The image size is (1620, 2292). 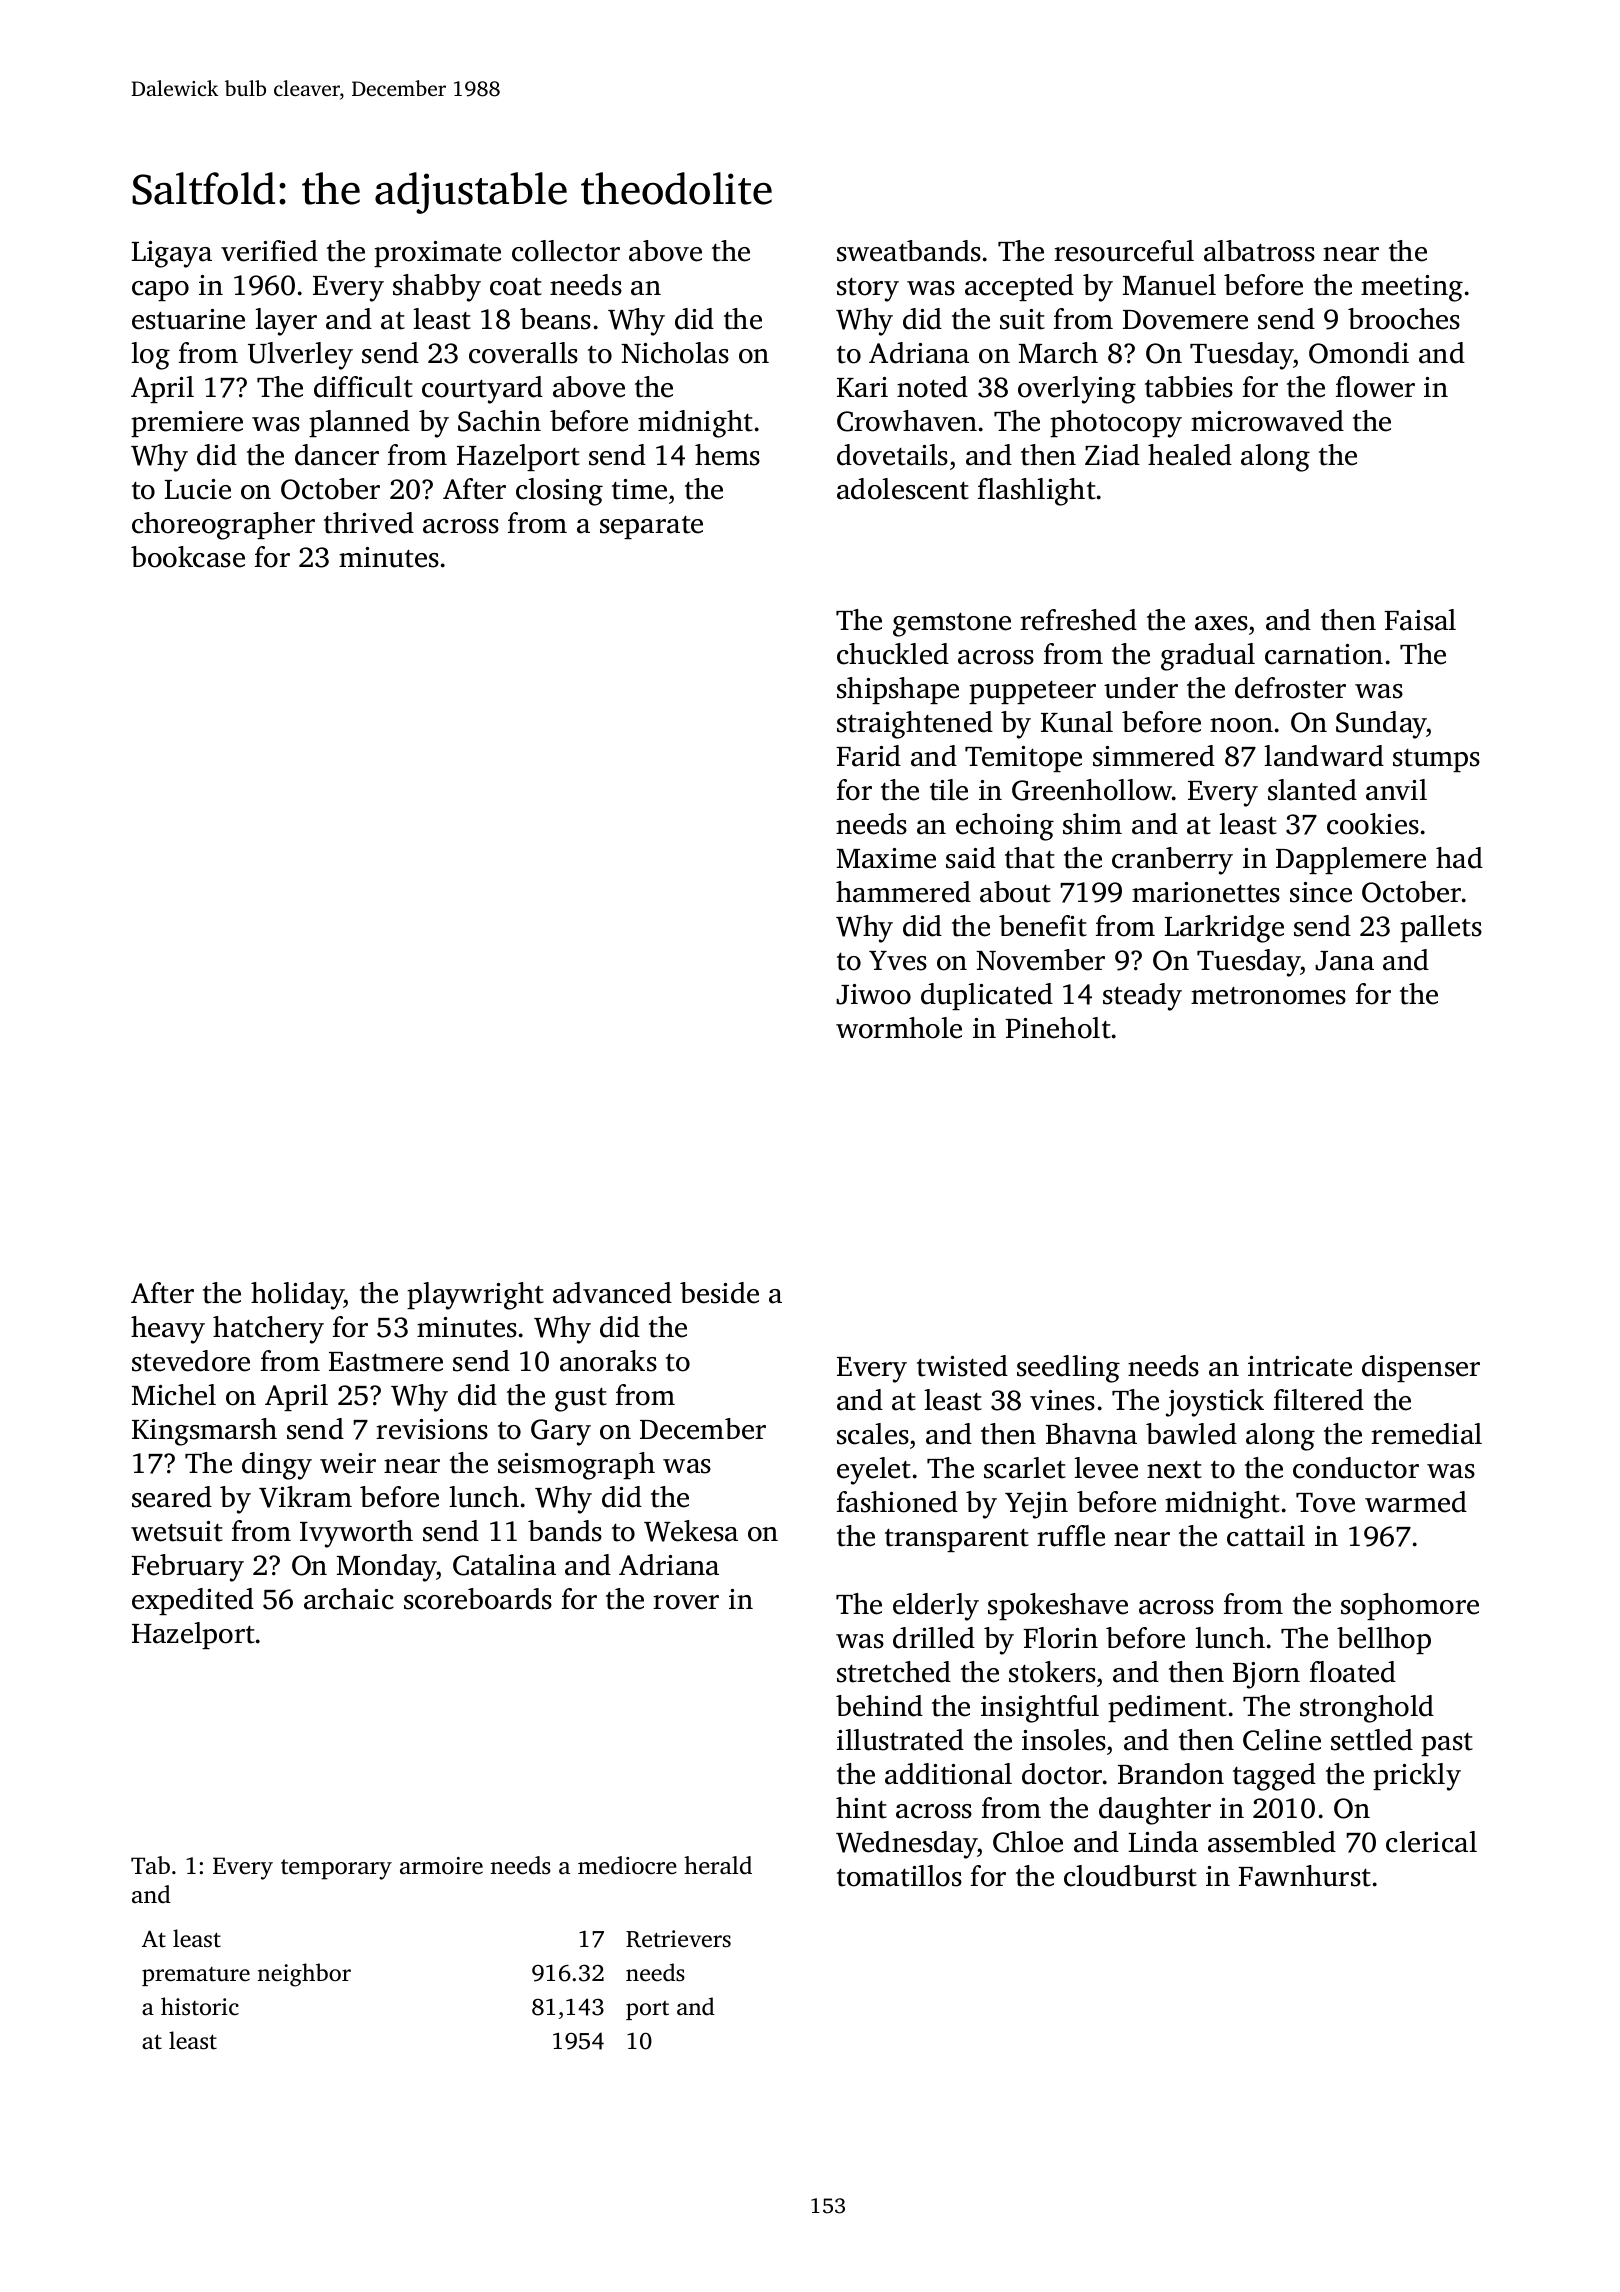 What do you see at coordinates (1268, 996) in the document?
I see `metronomes` at bounding box center [1268, 996].
